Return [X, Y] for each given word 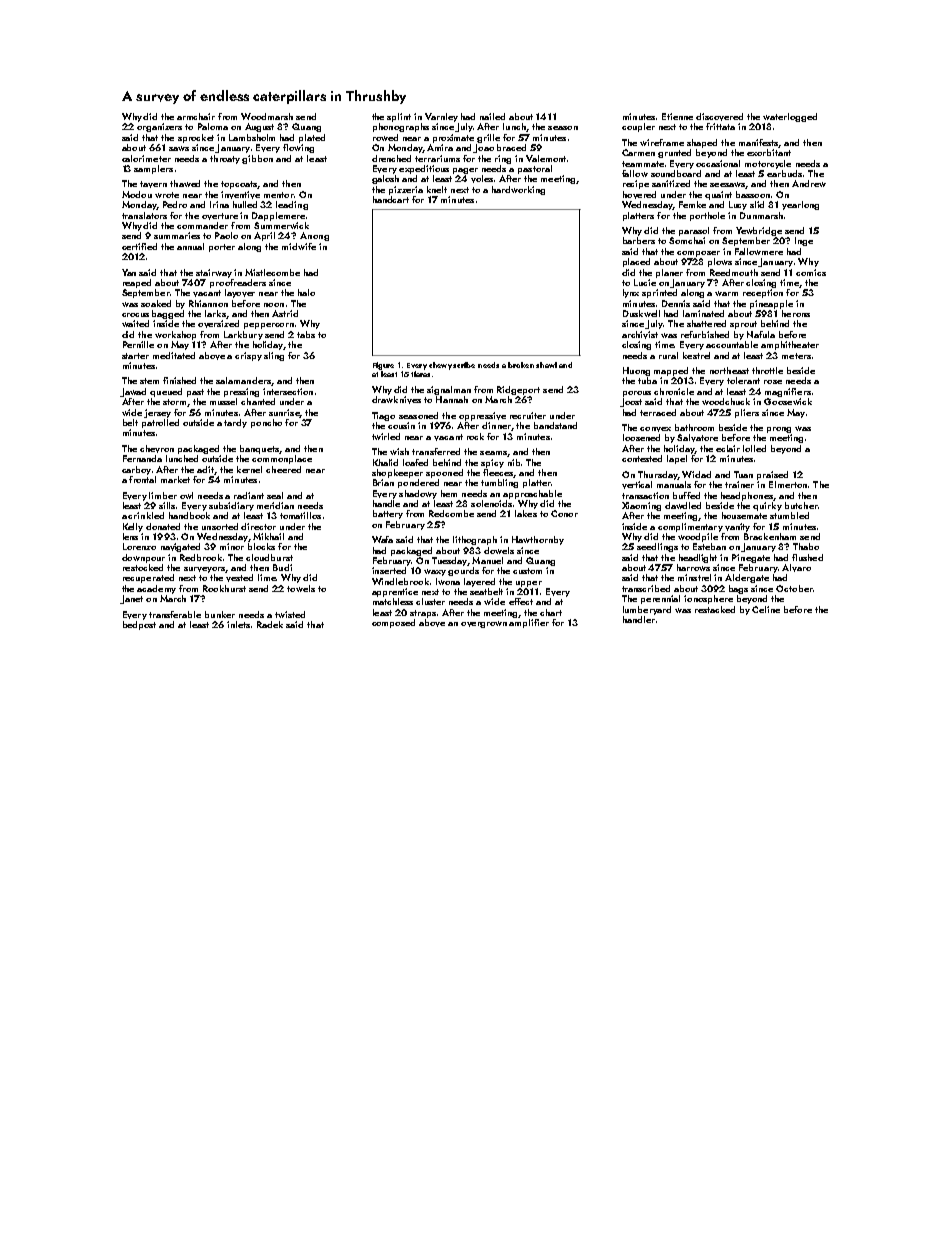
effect [521, 601]
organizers [159, 127]
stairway [214, 273]
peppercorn [269, 326]
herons [796, 313]
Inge [804, 241]
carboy [136, 470]
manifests [759, 143]
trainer [739, 484]
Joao [483, 148]
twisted [290, 614]
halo [306, 292]
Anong [314, 236]
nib [514, 462]
